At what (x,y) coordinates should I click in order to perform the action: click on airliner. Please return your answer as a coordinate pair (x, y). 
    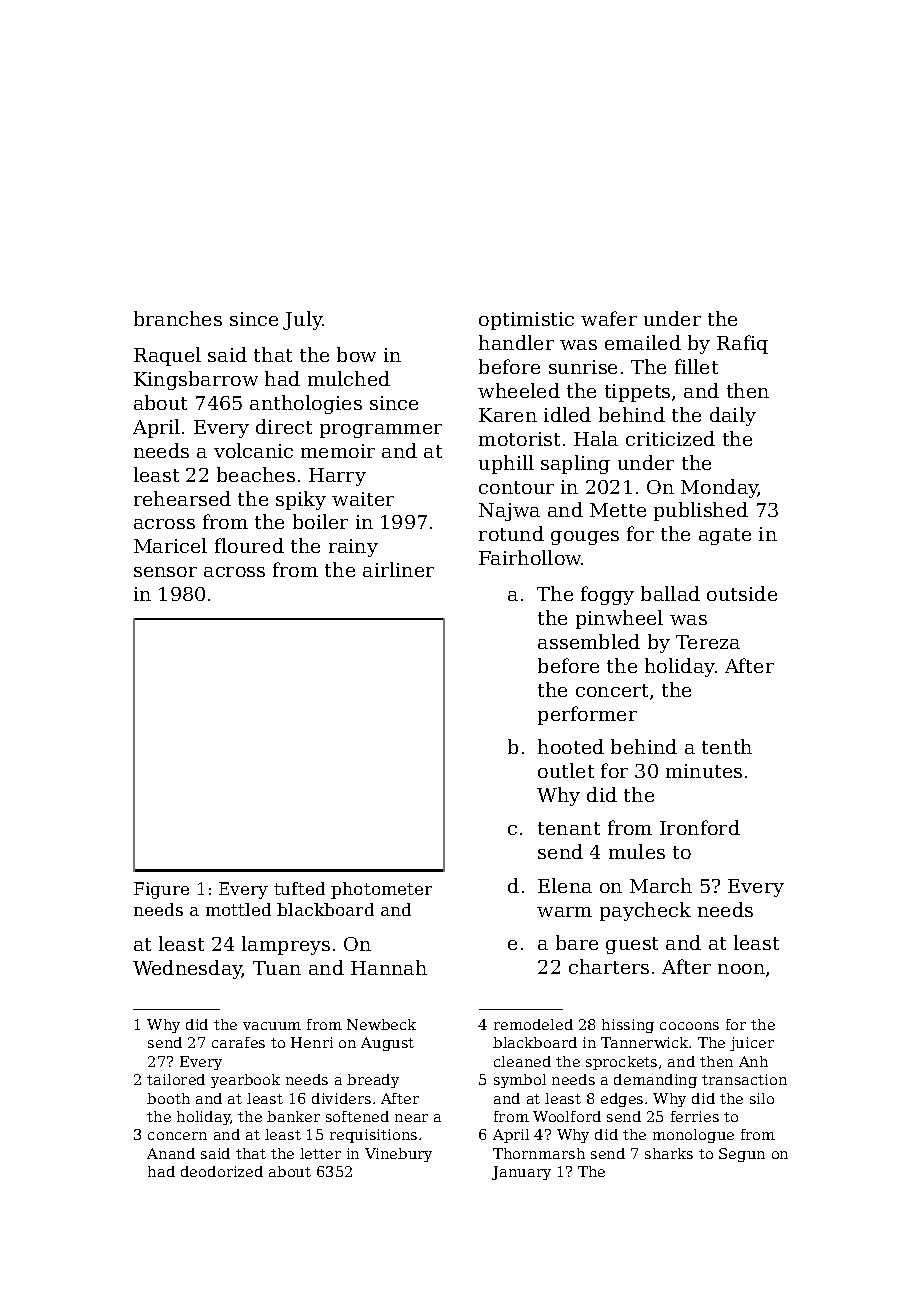
    Looking at the image, I should click on (398, 569).
